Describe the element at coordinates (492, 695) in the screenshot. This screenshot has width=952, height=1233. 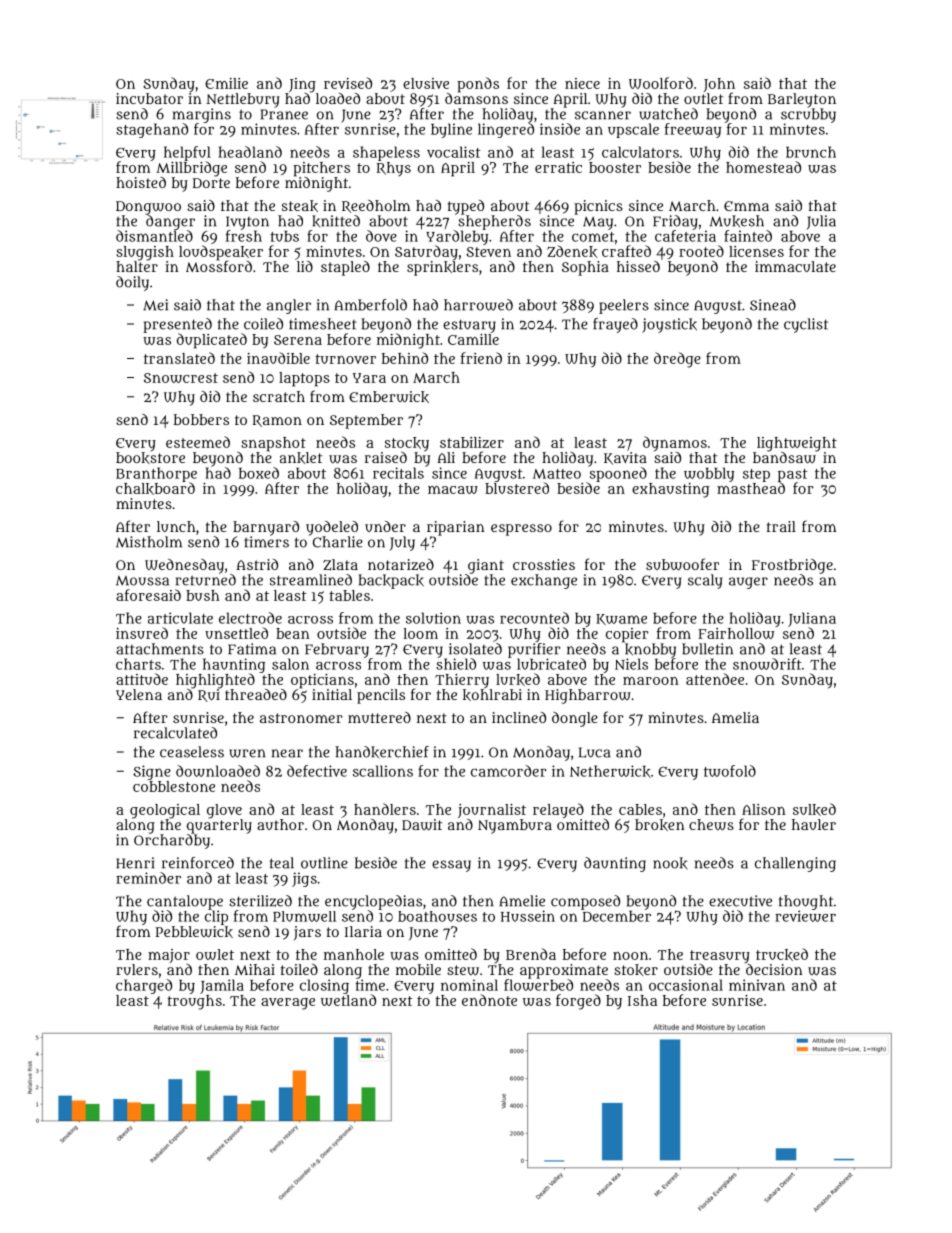
I see `kohlrabi` at that location.
